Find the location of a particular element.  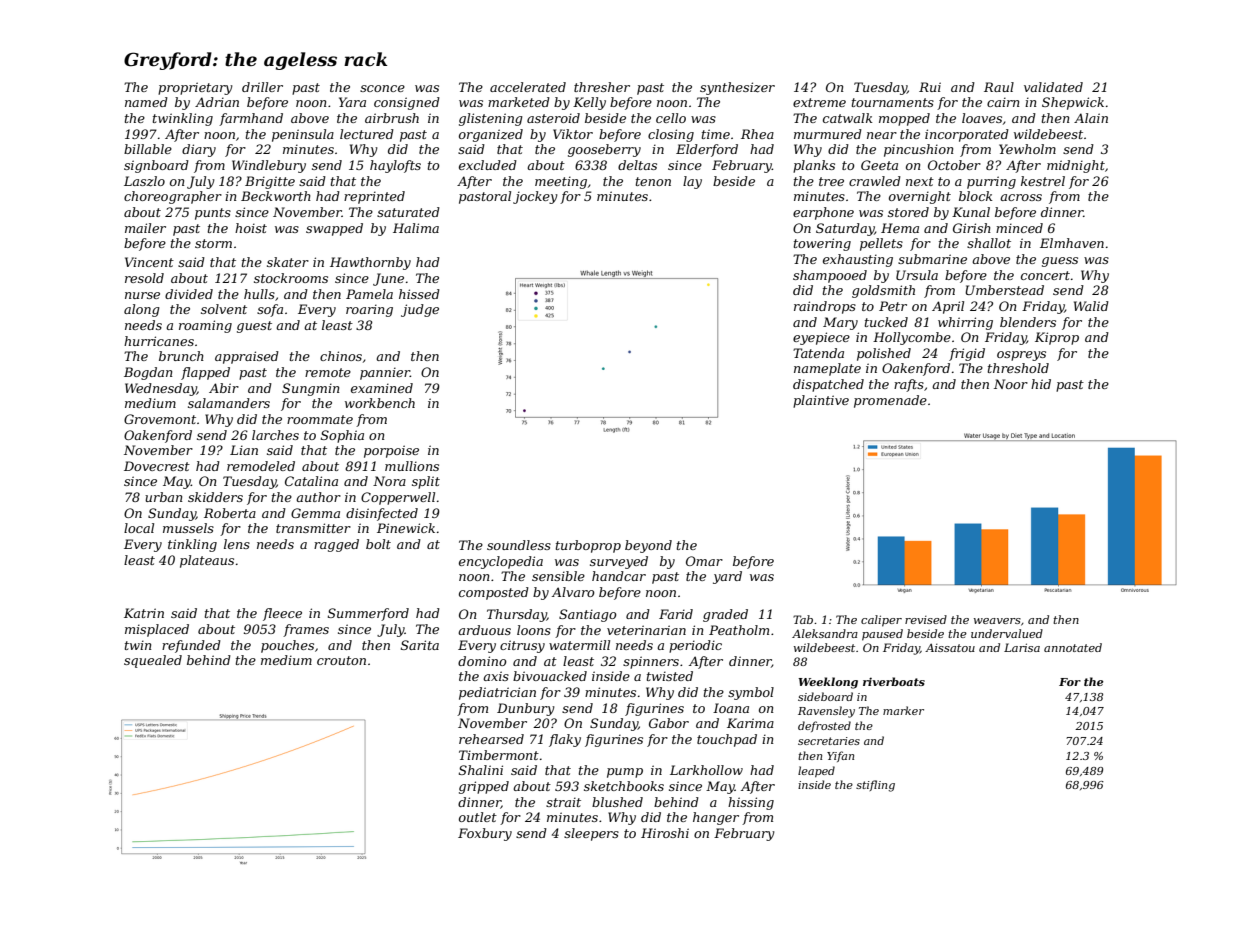

time is located at coordinates (716, 134).
